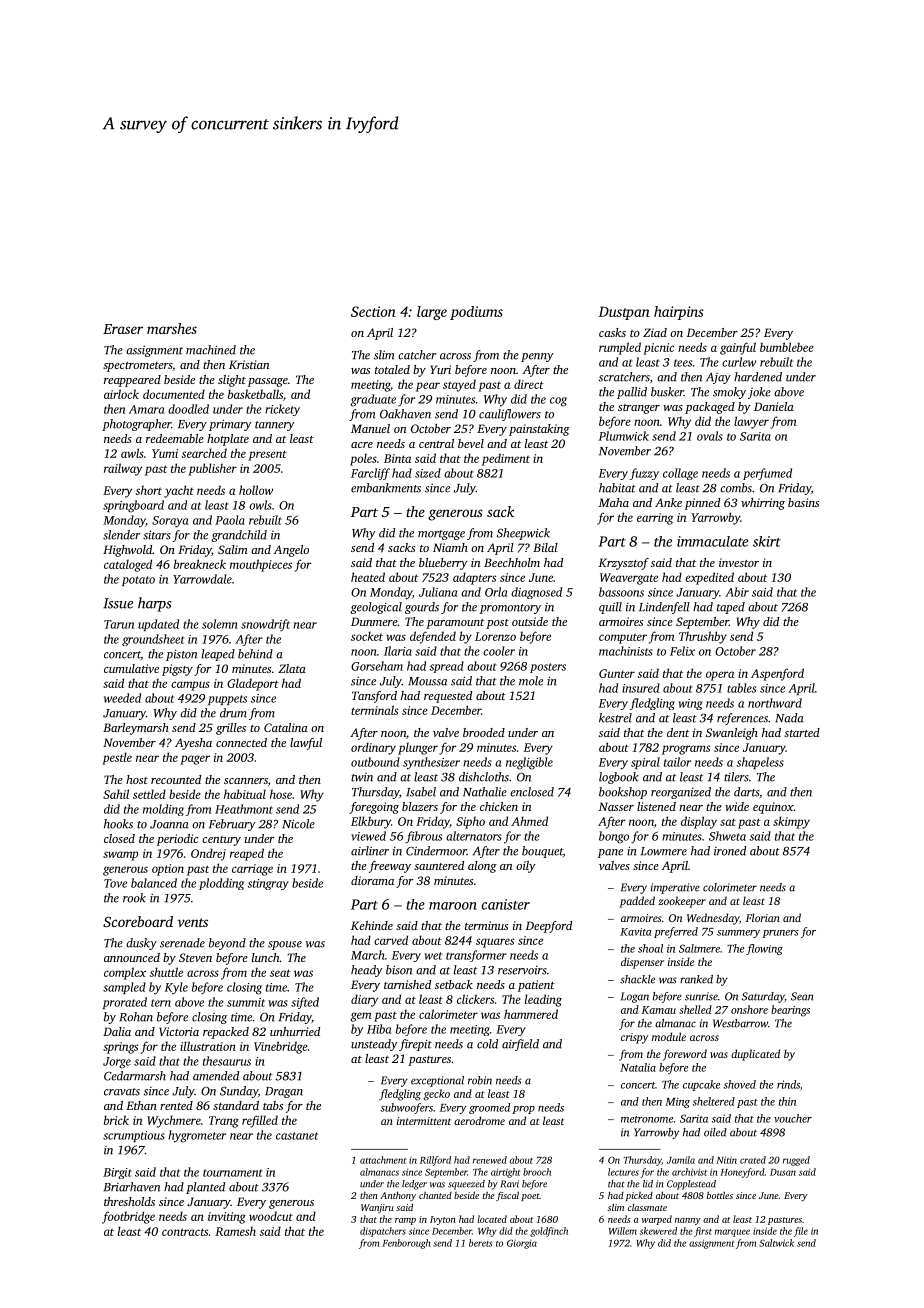  Describe the element at coordinates (373, 311) in the page. I see `Section` at that location.
